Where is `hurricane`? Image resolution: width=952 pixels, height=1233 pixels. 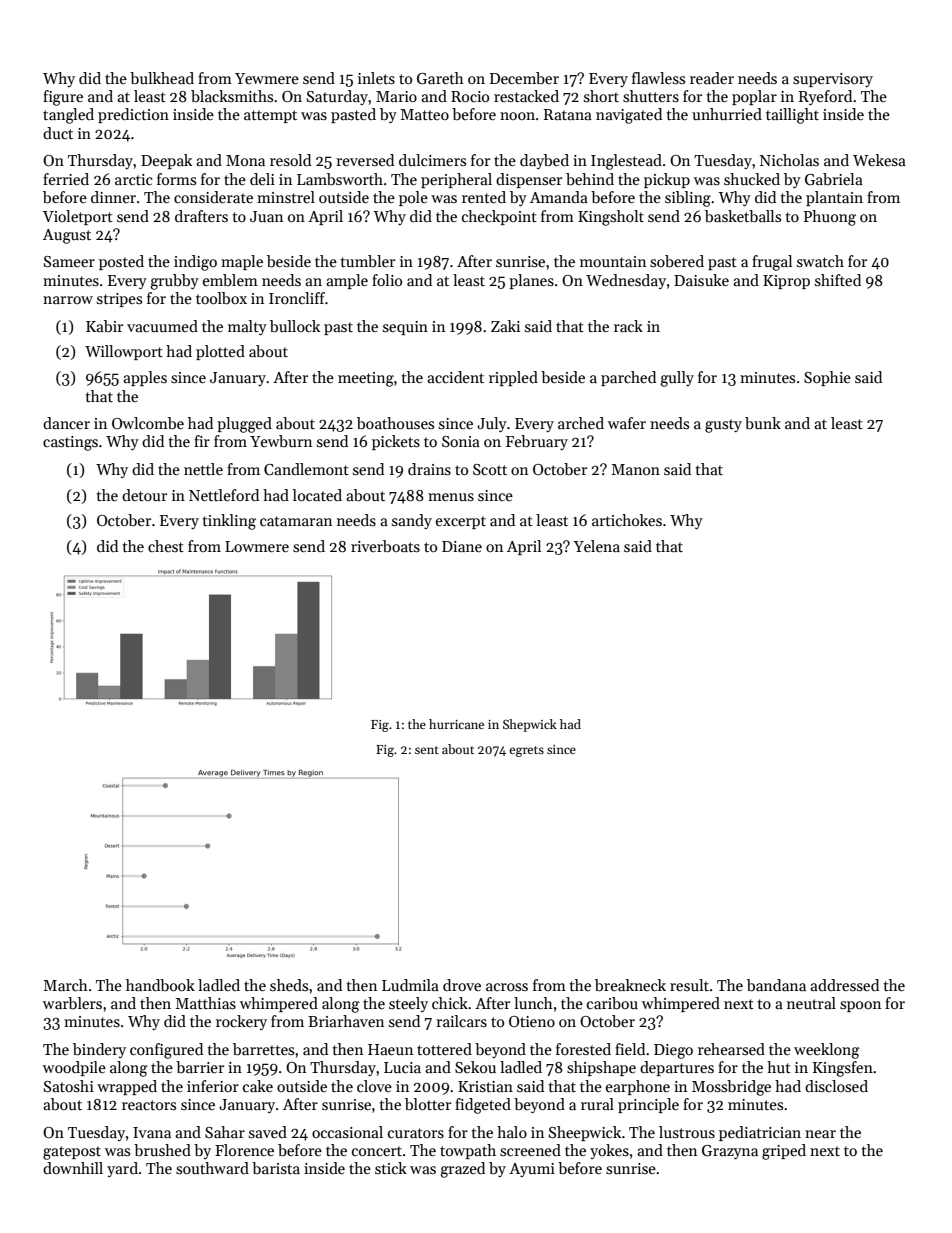 hurricane is located at coordinates (456, 724).
